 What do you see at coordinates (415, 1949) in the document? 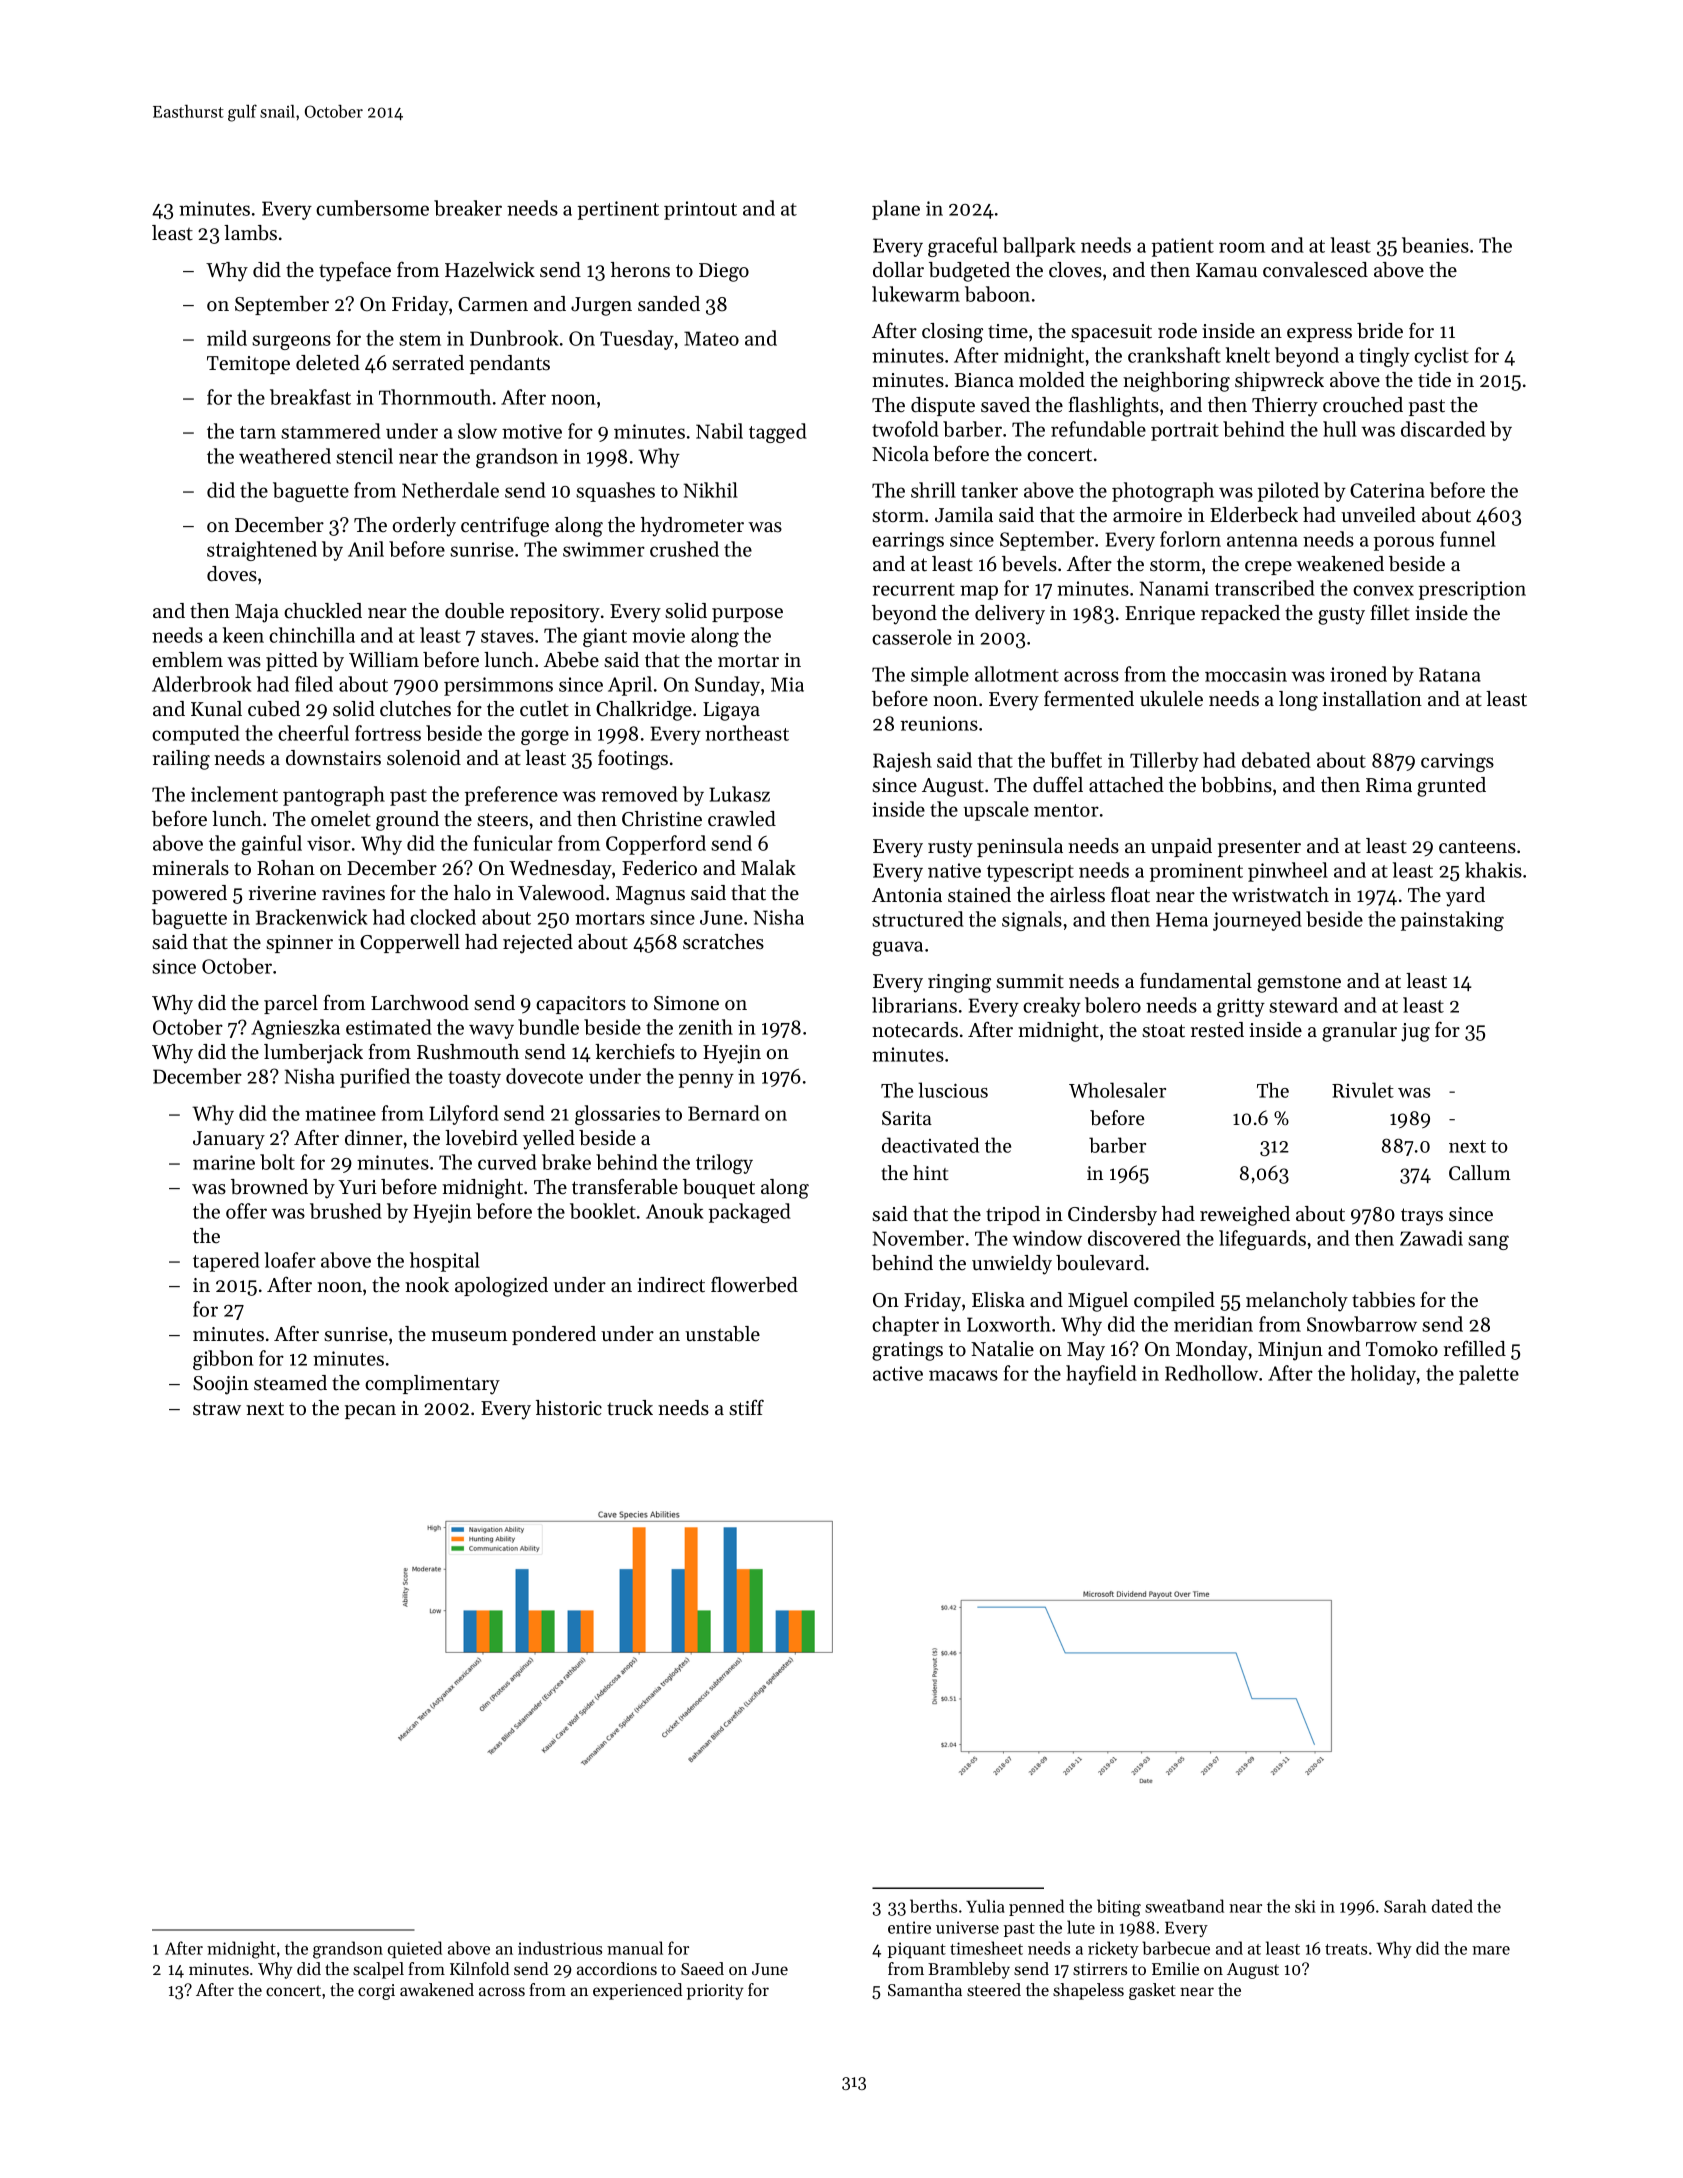
I see `quieted` at bounding box center [415, 1949].
